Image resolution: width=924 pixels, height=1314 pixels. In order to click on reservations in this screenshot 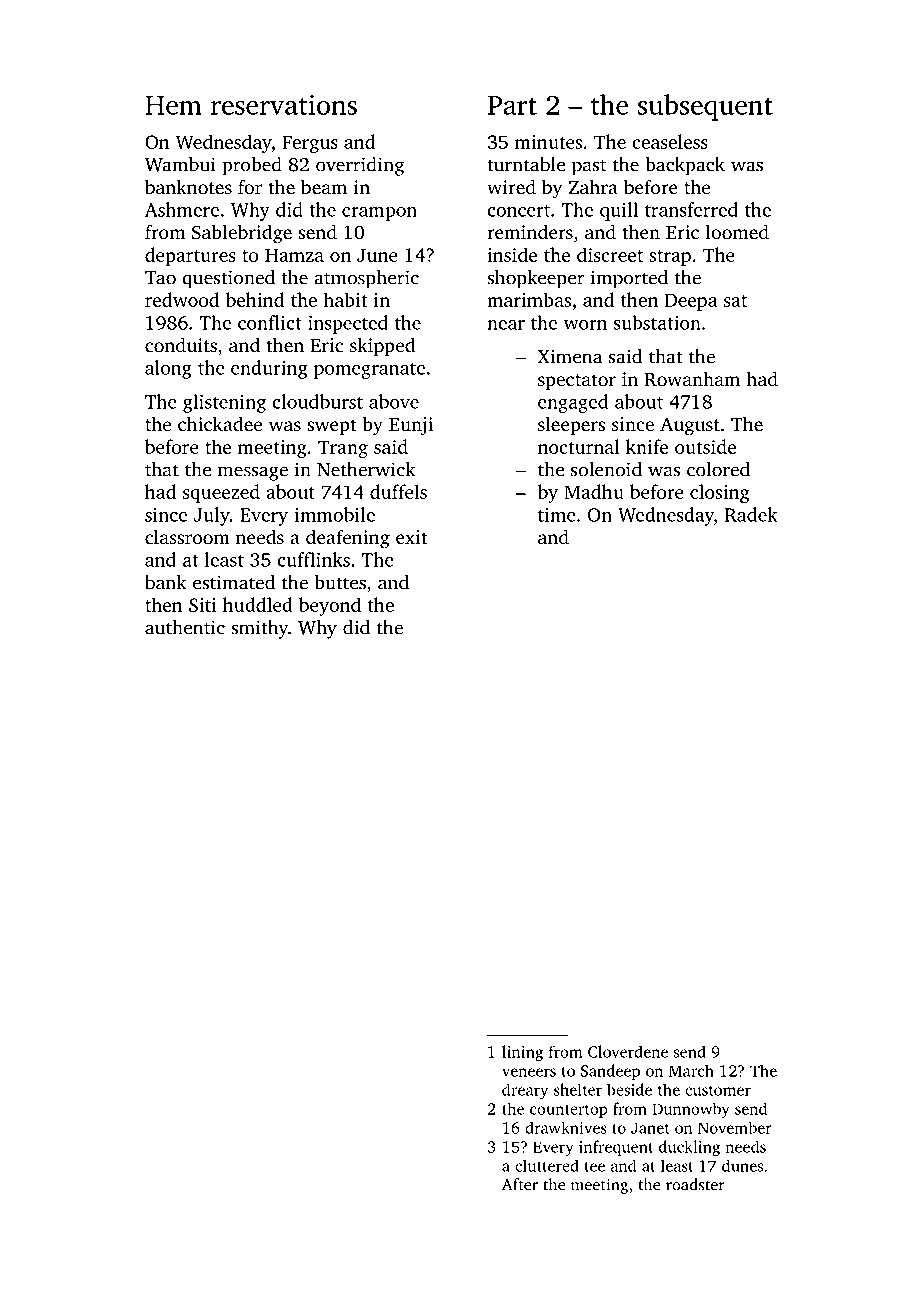, I will do `click(284, 105)`.
